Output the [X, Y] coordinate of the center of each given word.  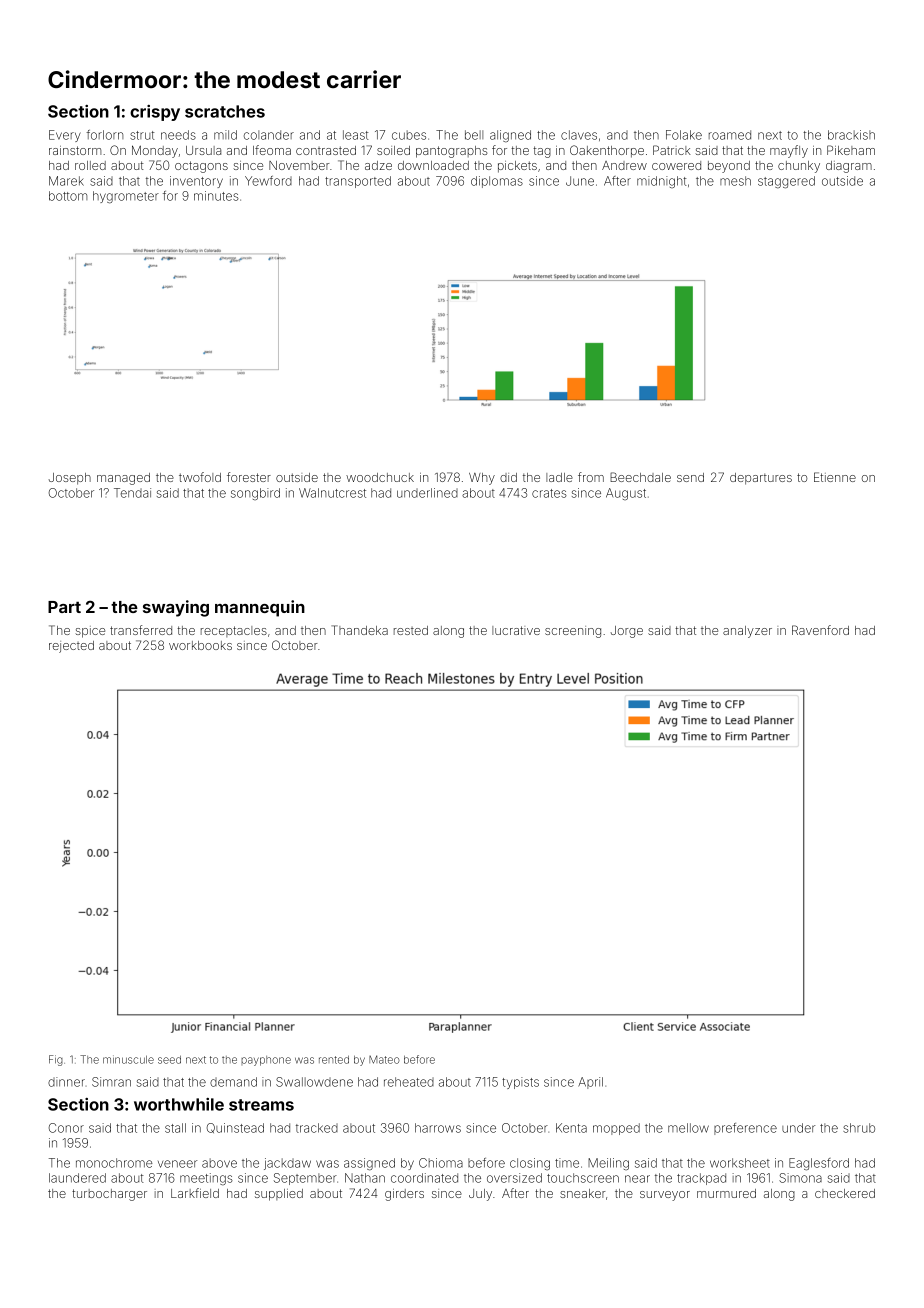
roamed [730, 135]
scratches [225, 111]
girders [404, 1195]
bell [474, 135]
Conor [66, 1128]
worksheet [740, 1163]
